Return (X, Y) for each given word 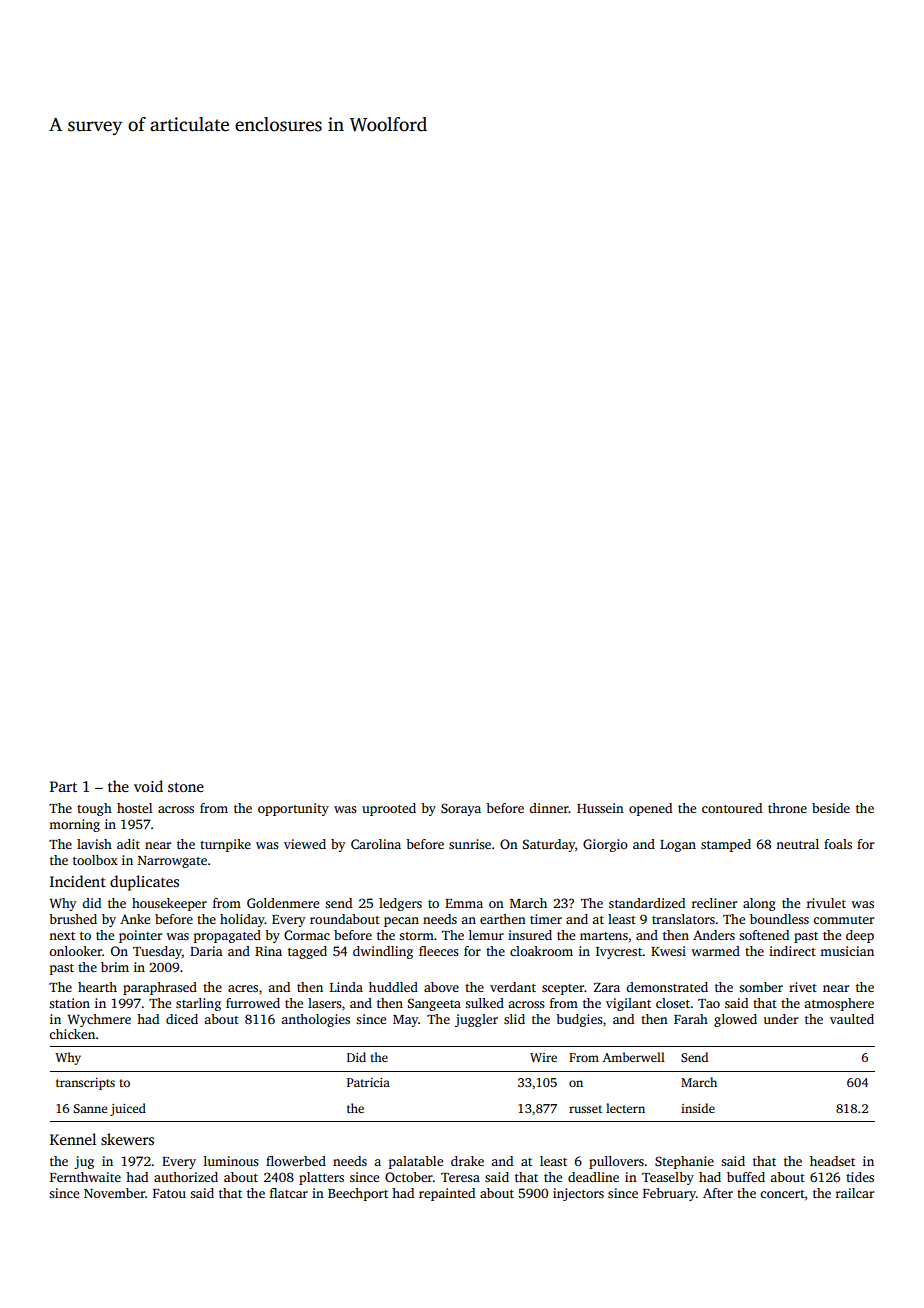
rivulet (826, 903)
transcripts (85, 1084)
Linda (346, 987)
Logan (678, 846)
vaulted (852, 1019)
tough (94, 809)
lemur (486, 935)
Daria (206, 951)
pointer (140, 936)
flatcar (289, 1193)
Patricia (368, 1082)
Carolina (376, 844)
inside (698, 1108)
